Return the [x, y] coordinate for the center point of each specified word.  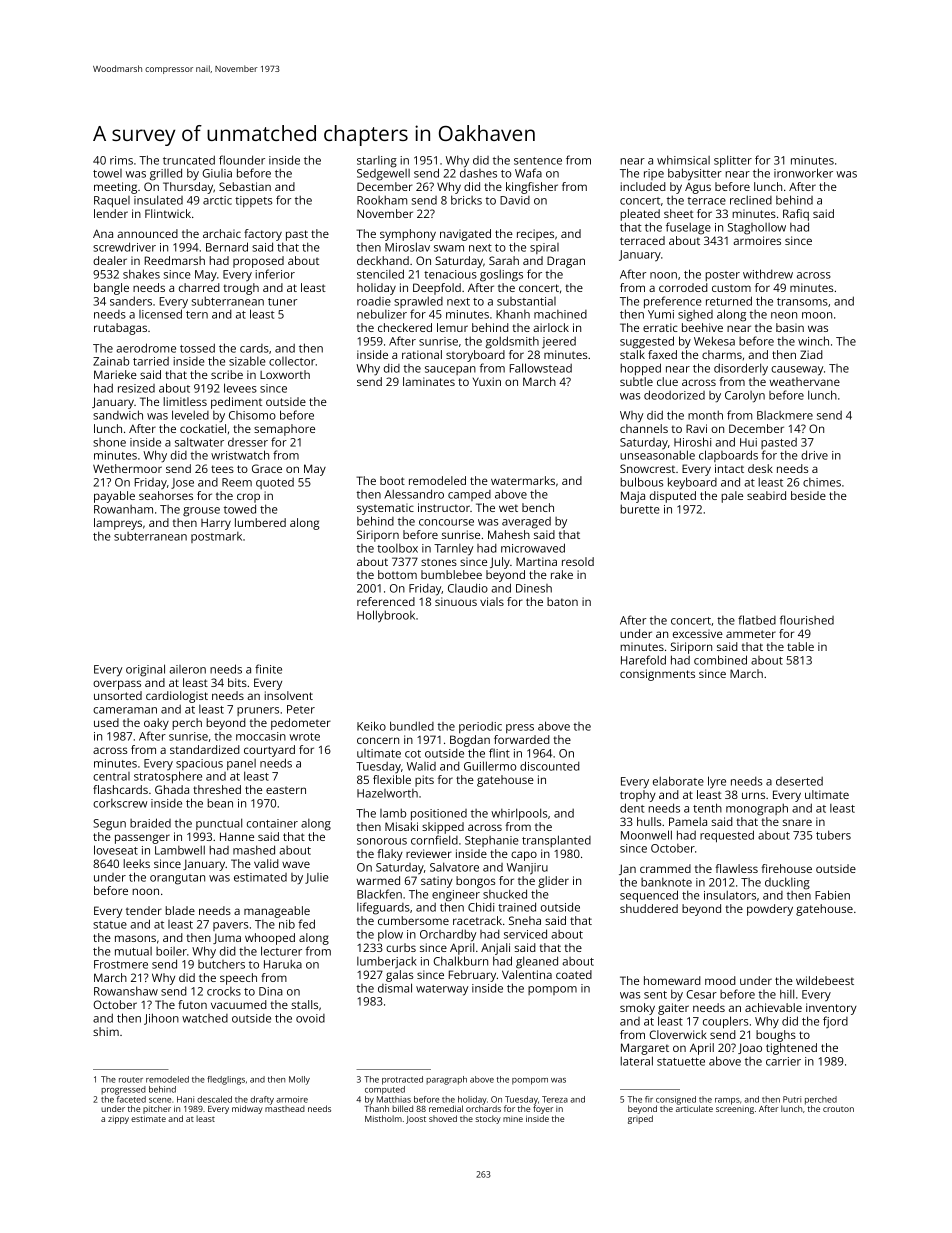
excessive [698, 633]
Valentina [527, 974]
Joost [416, 1120]
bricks [466, 200]
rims [121, 160]
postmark [216, 537]
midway [247, 1109]
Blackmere [785, 415]
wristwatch [240, 455]
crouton [838, 1109]
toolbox [397, 548]
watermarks [523, 480]
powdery [770, 910]
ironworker [803, 173]
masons [135, 938]
